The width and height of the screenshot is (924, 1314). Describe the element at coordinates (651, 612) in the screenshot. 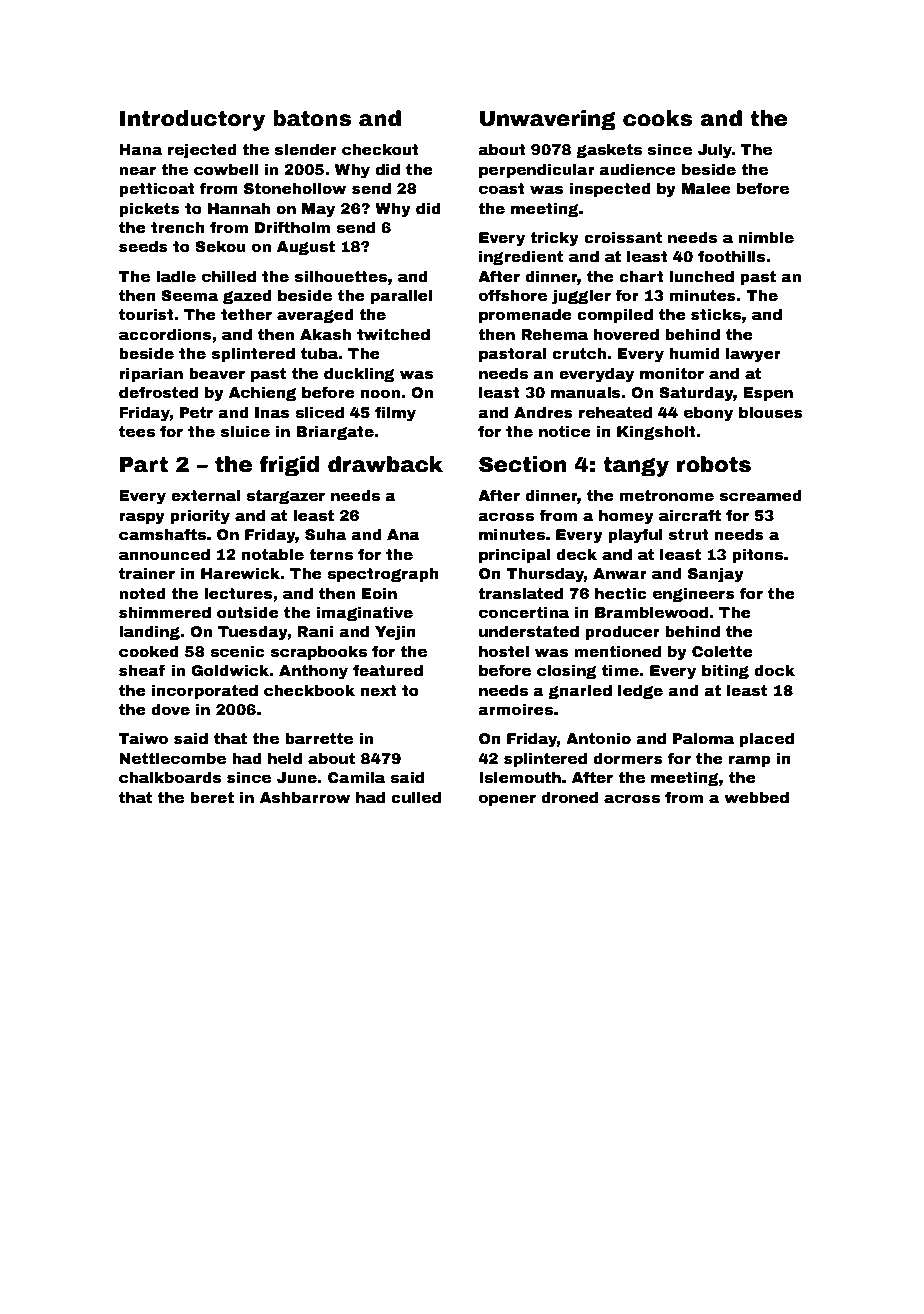

I see `Bramblewood` at that location.
